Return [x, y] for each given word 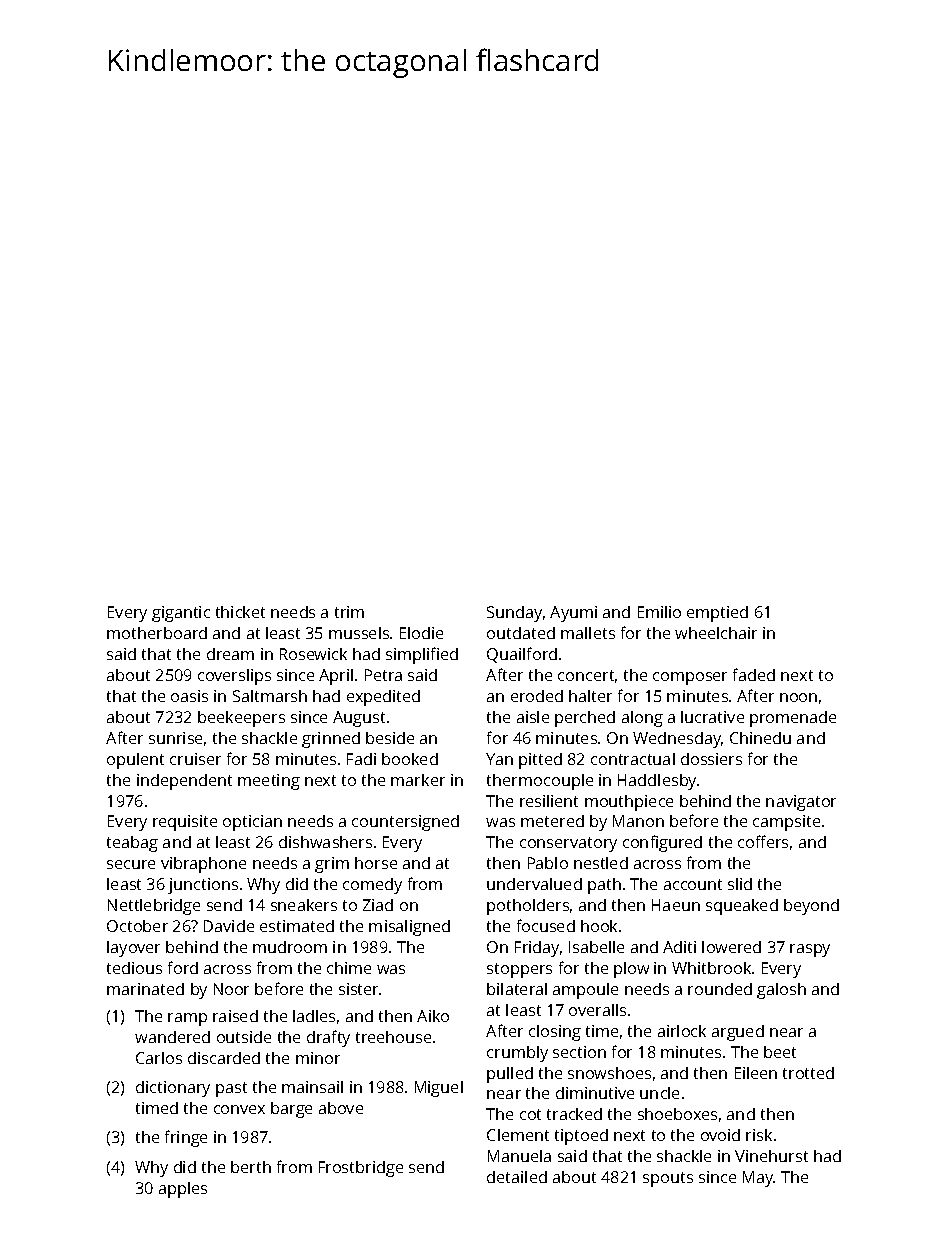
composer [690, 678]
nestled [601, 863]
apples [183, 1190]
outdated [521, 633]
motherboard [157, 633]
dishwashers [325, 842]
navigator [801, 803]
